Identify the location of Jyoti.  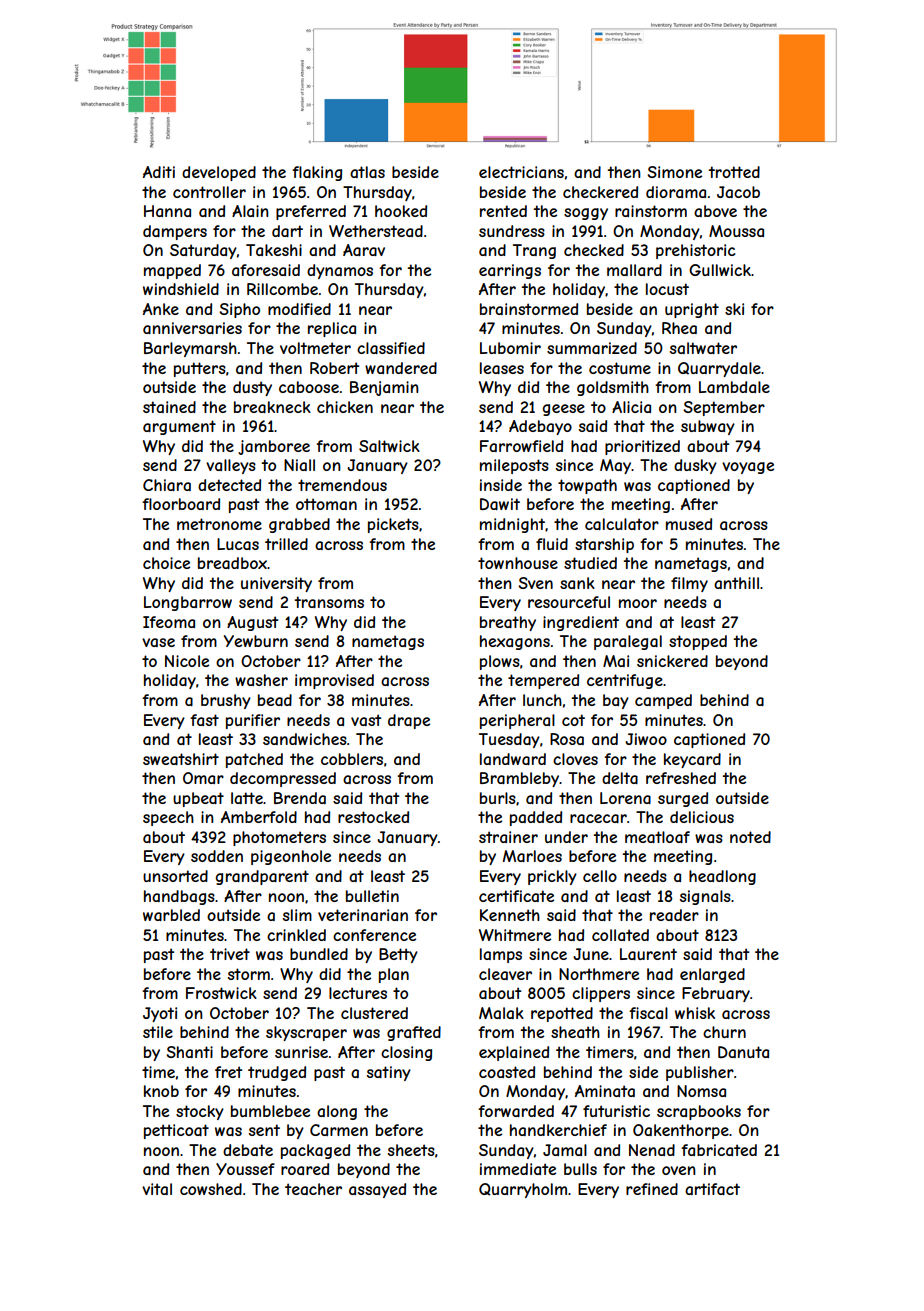
(160, 1014).
